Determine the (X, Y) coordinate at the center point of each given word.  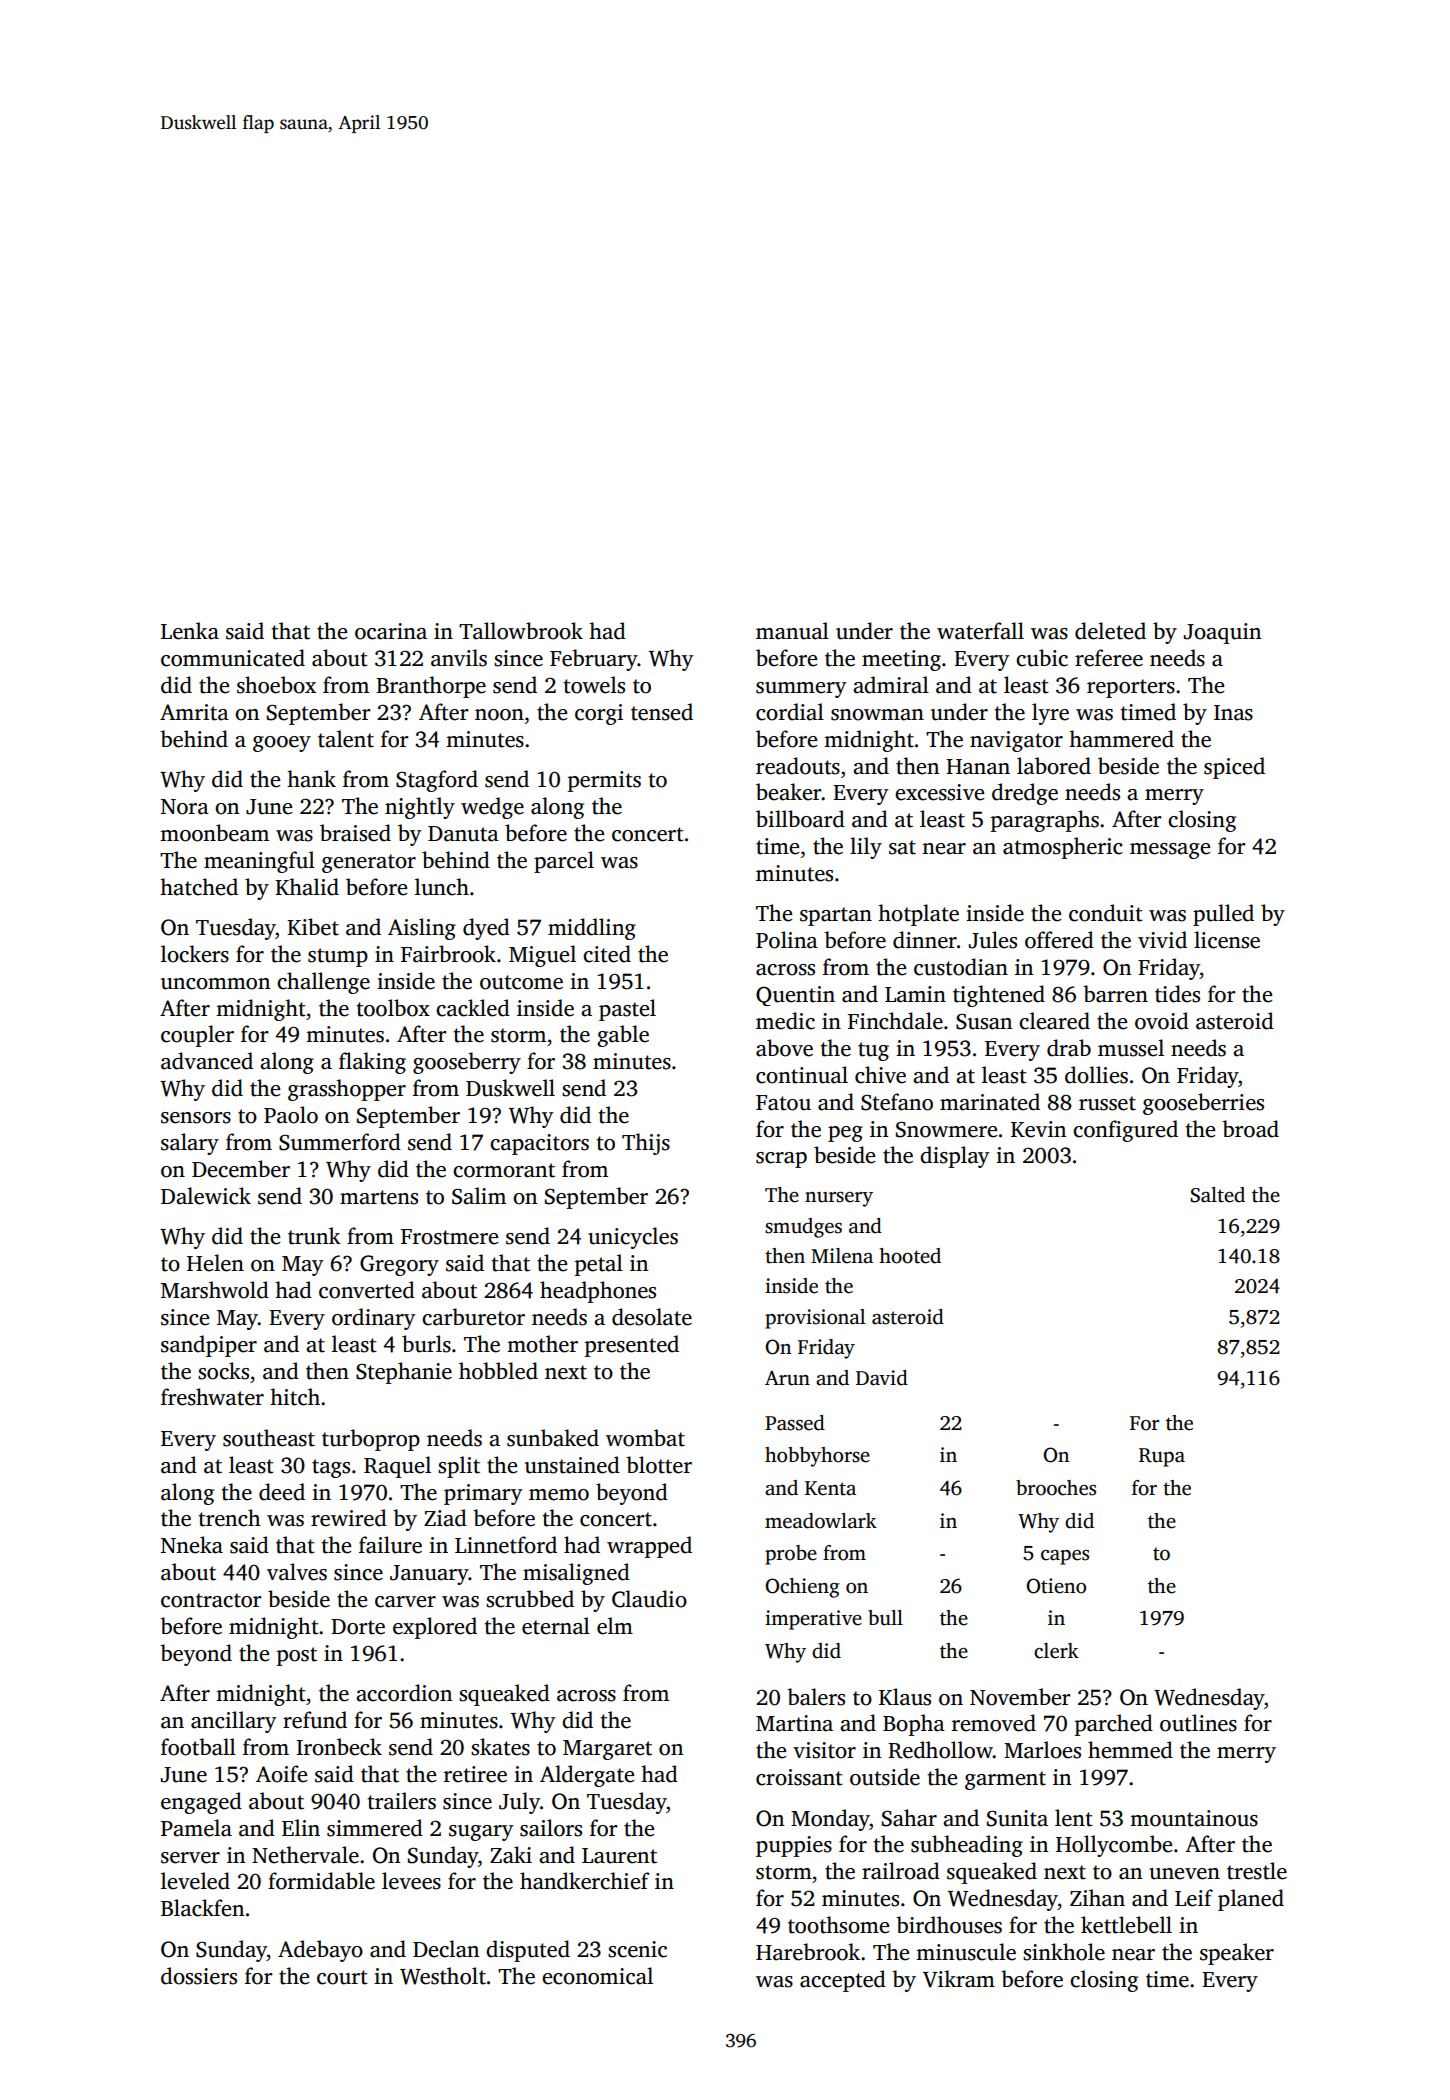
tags (331, 1468)
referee (1109, 658)
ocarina (391, 631)
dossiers (199, 1976)
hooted (910, 1256)
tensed (662, 712)
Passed (795, 1423)
